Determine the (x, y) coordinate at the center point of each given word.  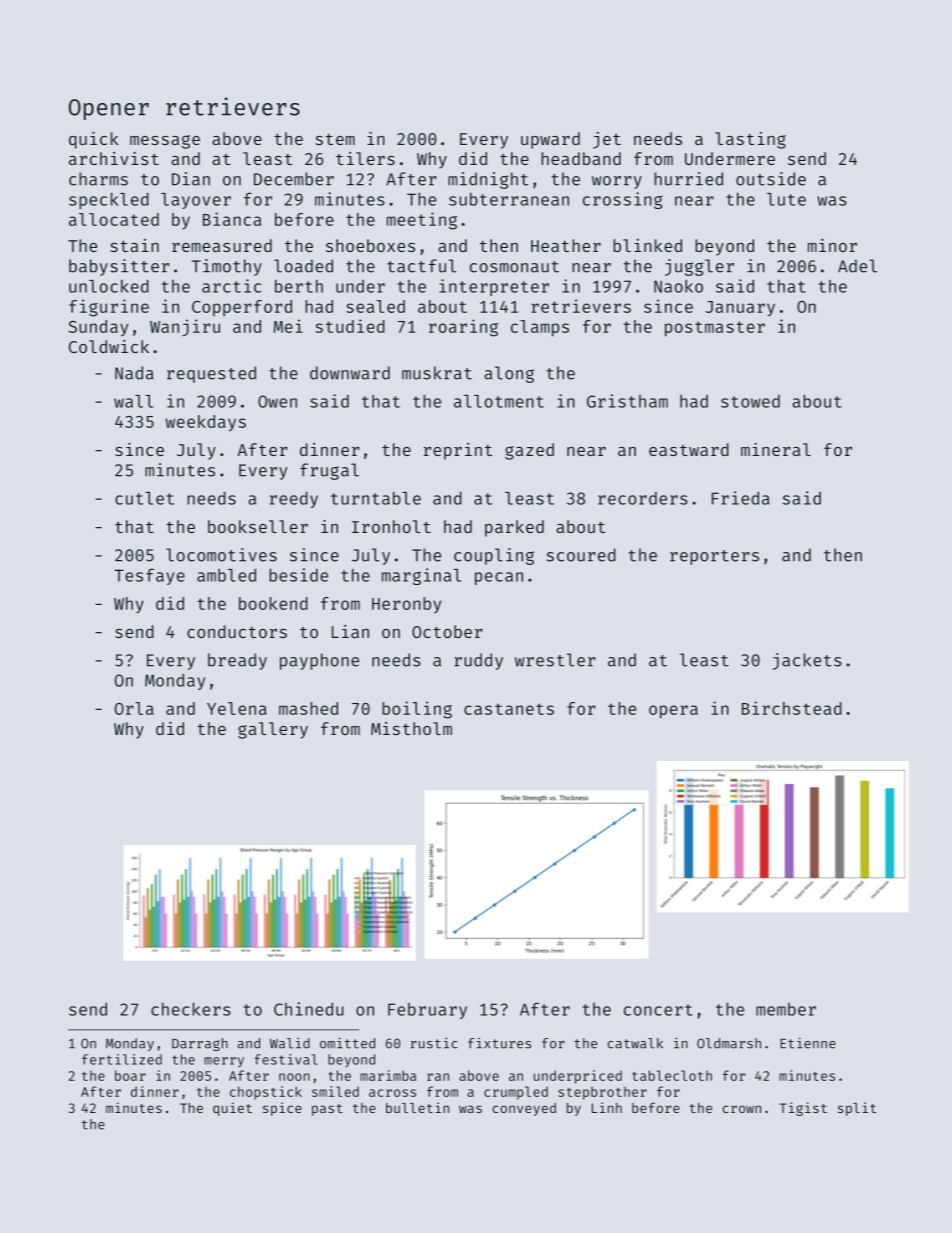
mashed (308, 708)
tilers (365, 158)
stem (335, 139)
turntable (376, 498)
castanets (509, 709)
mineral (776, 449)
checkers (191, 1009)
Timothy (227, 267)
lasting (750, 140)
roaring (463, 328)
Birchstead (792, 708)
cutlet (144, 498)
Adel (857, 266)
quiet (232, 1109)
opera (673, 712)
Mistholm (411, 728)
